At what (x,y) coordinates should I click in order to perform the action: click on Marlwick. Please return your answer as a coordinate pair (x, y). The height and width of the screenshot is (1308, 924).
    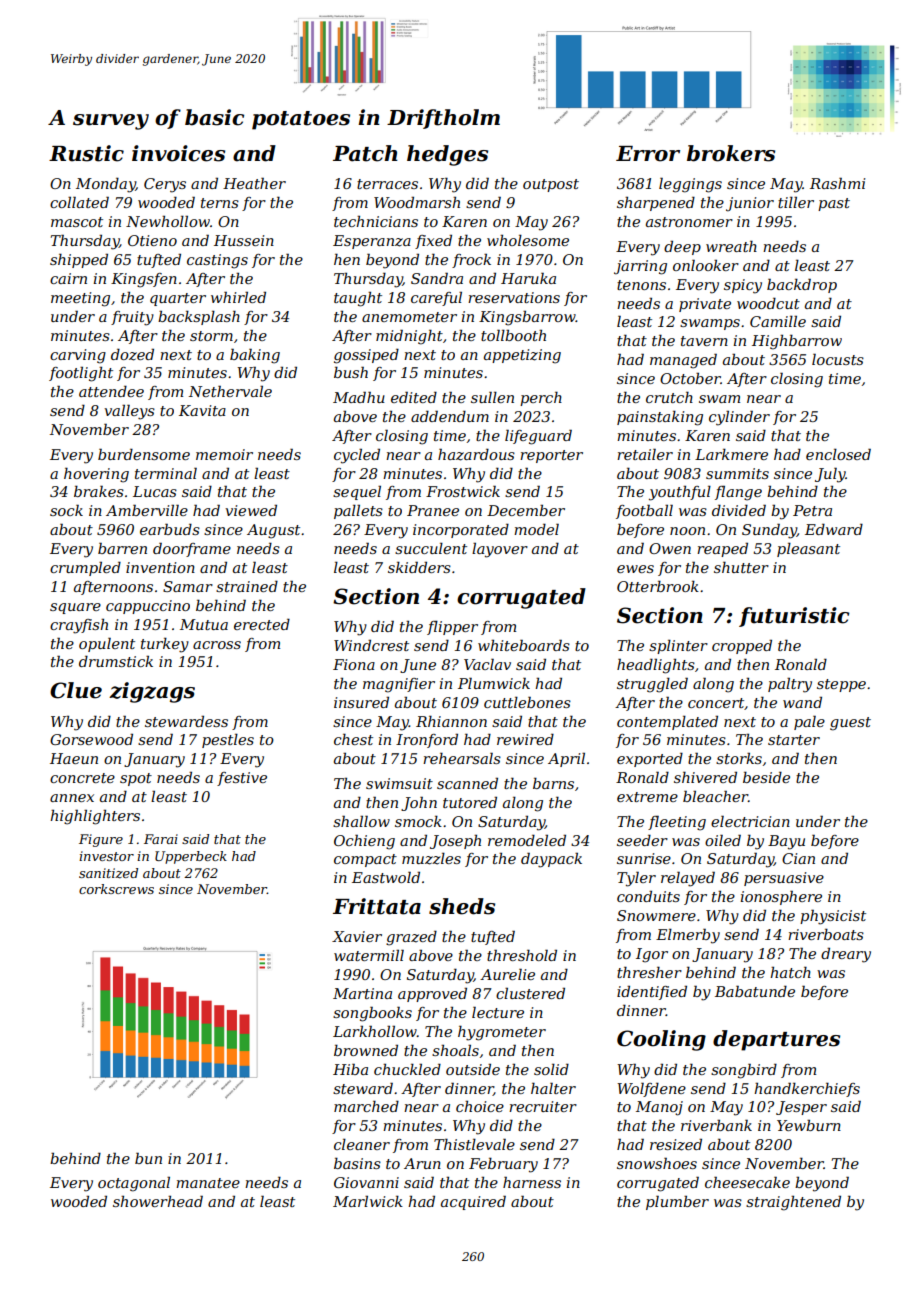
    Looking at the image, I should click on (368, 1201).
